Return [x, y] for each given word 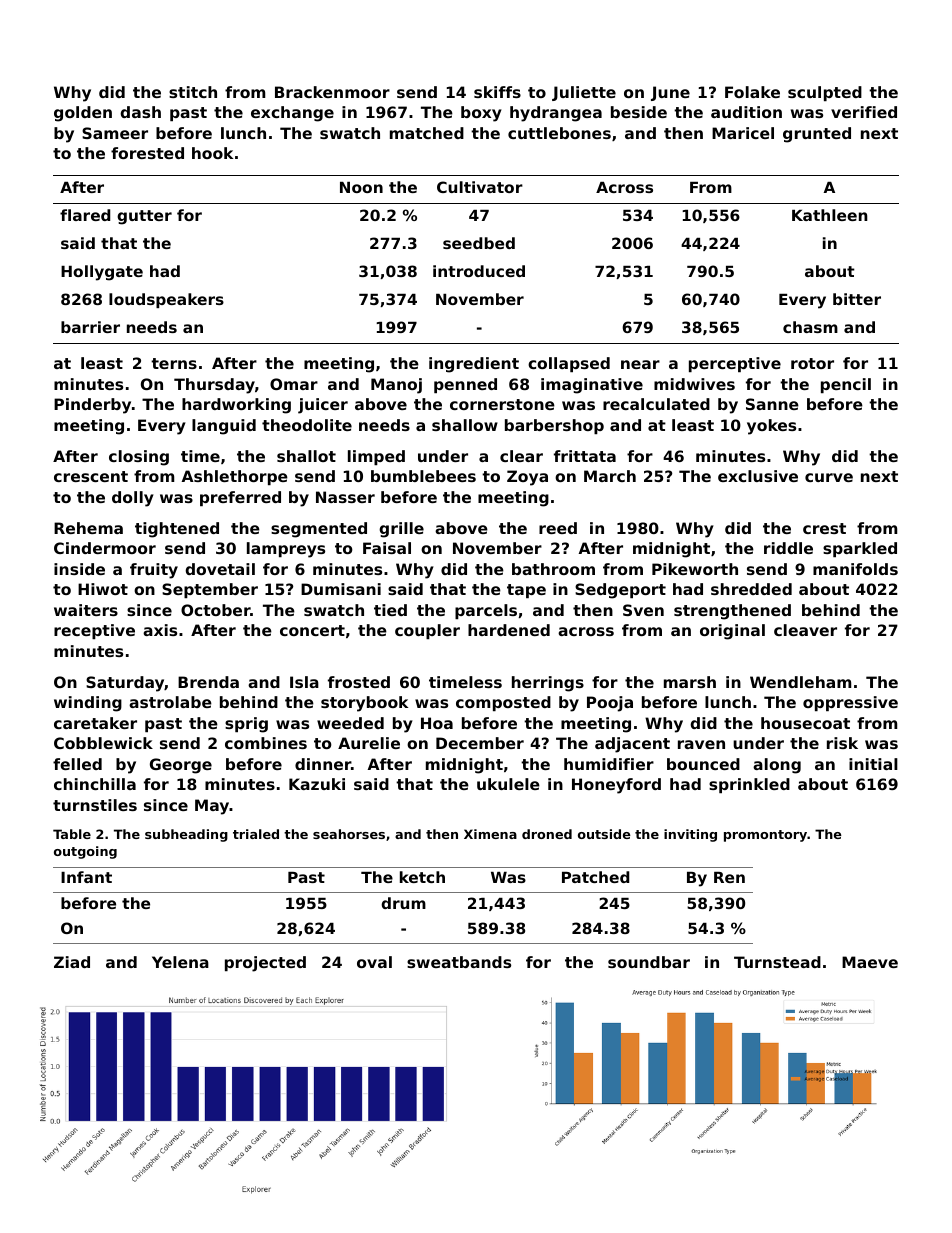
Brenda [208, 682]
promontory [765, 836]
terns [174, 363]
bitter [857, 299]
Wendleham [800, 682]
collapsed [569, 364]
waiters [86, 610]
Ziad [72, 962]
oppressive [850, 703]
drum [403, 903]
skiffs [497, 92]
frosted [359, 682]
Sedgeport [620, 591]
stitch [193, 92]
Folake [752, 92]
